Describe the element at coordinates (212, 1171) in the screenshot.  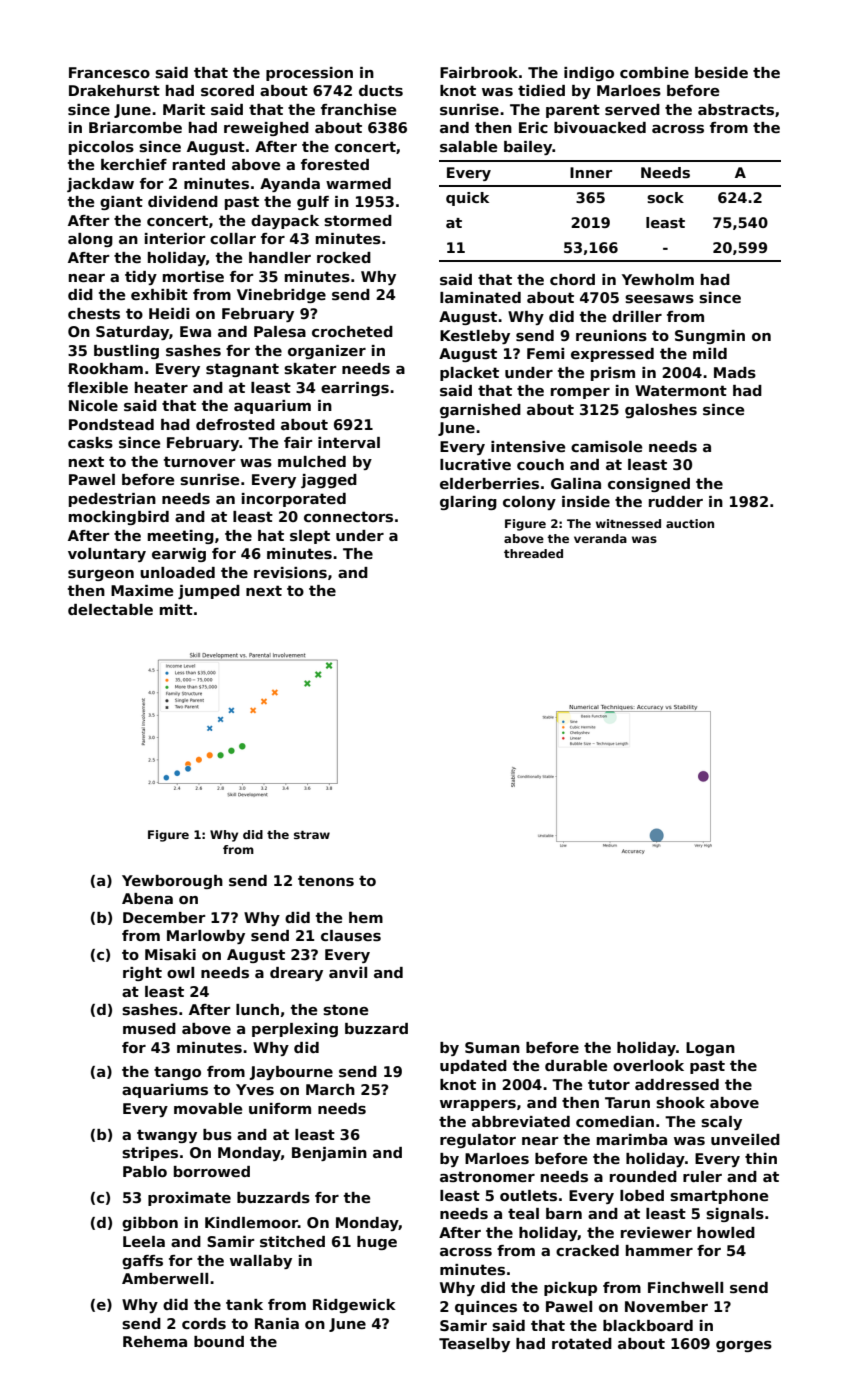
I see `borrowed` at that location.
